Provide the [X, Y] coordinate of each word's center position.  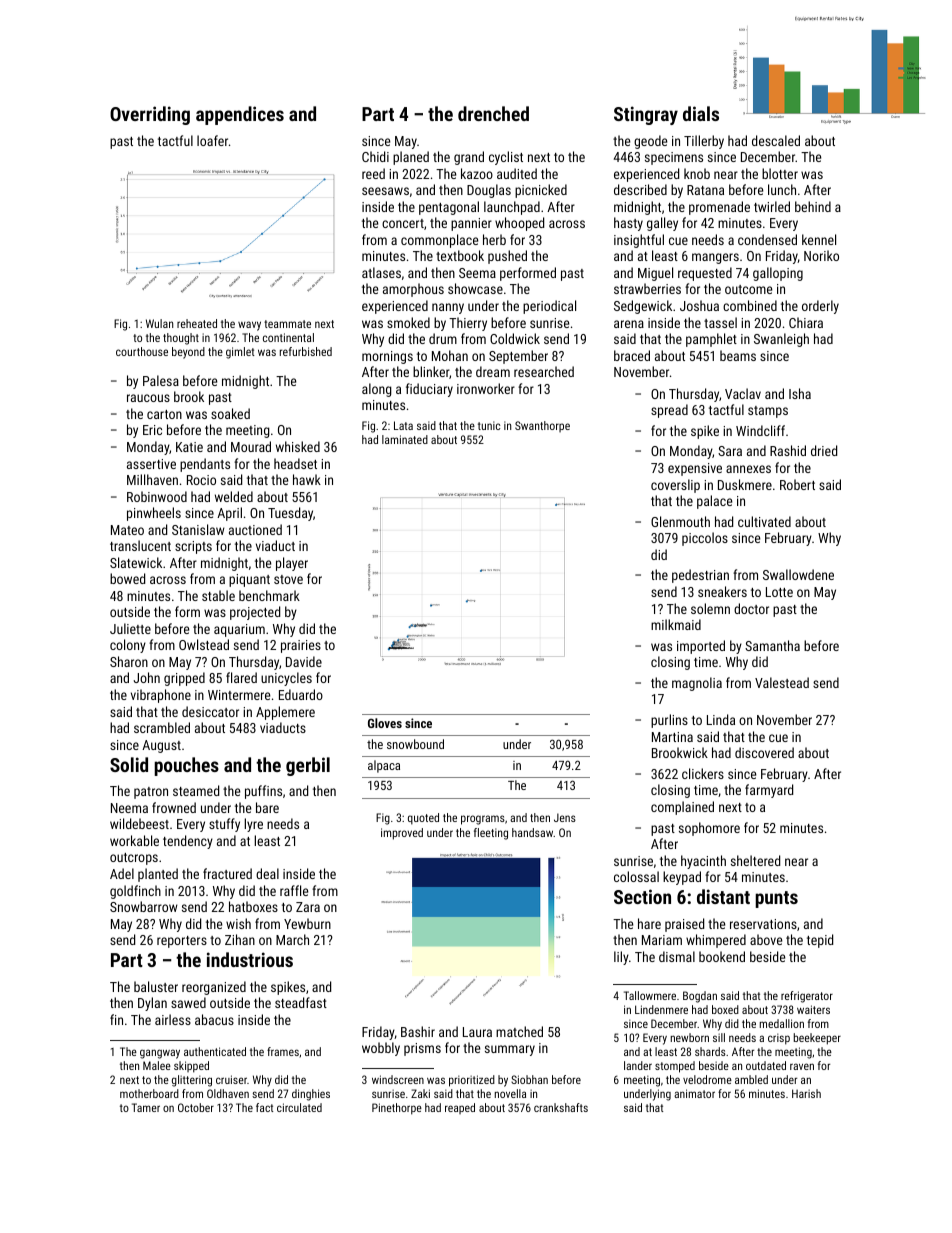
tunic [489, 425]
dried [824, 450]
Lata [403, 425]
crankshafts [561, 1107]
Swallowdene [798, 574]
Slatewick [136, 562]
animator [694, 1093]
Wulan [159, 323]
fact [264, 1107]
